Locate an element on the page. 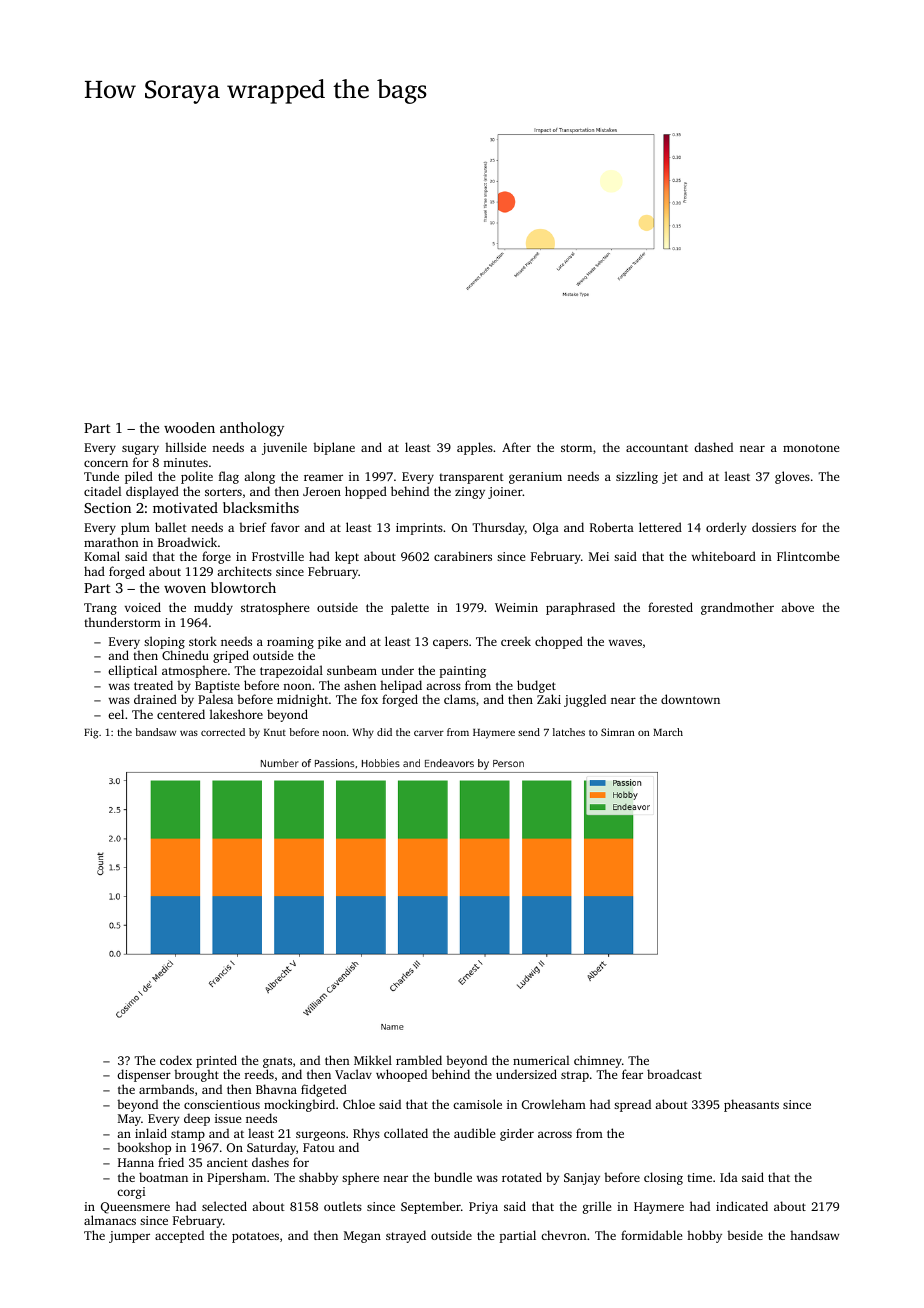 This image has height=1308, width=924. Trang is located at coordinates (100, 609).
